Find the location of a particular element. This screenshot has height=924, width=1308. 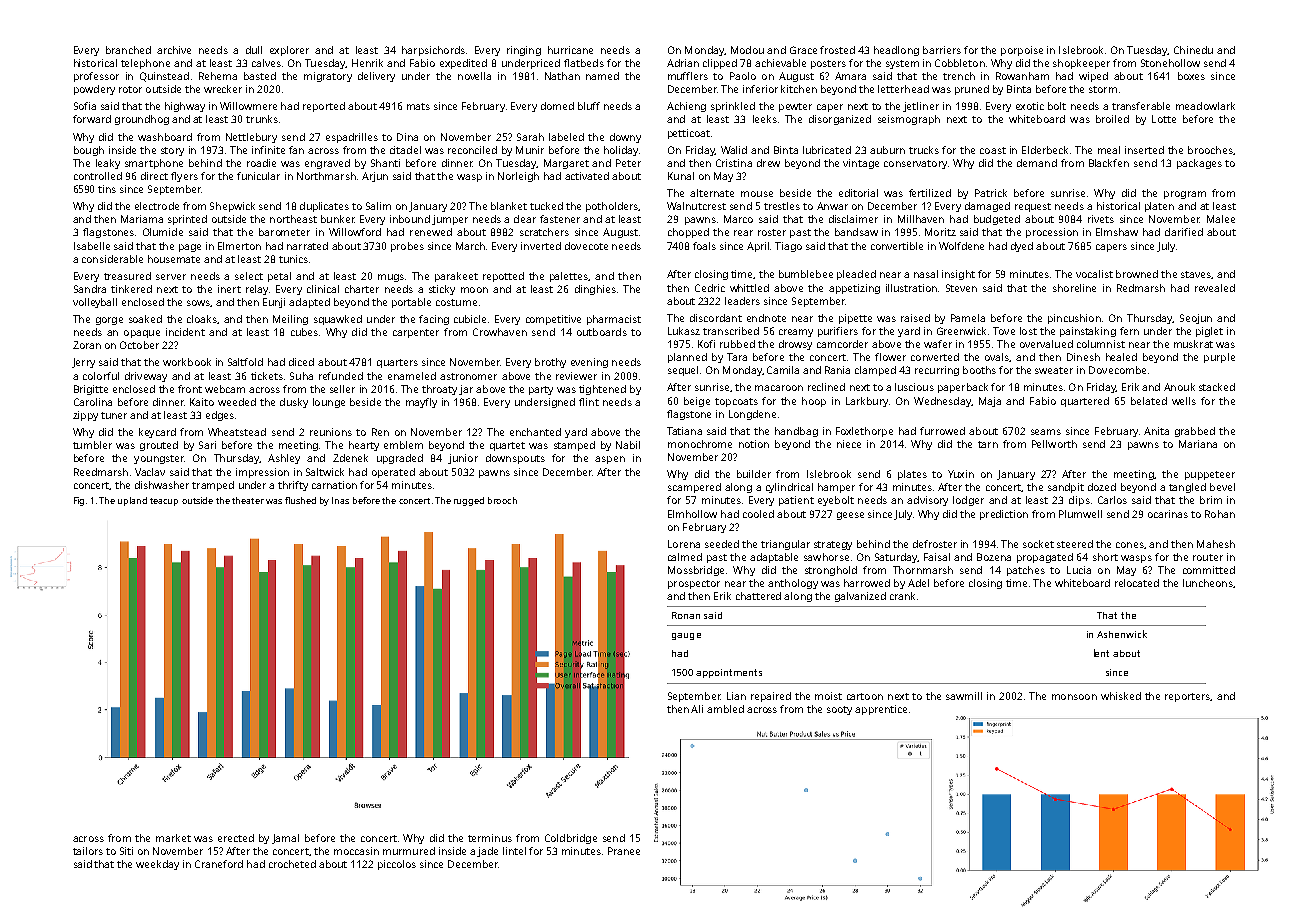

jumper is located at coordinates (450, 220).
